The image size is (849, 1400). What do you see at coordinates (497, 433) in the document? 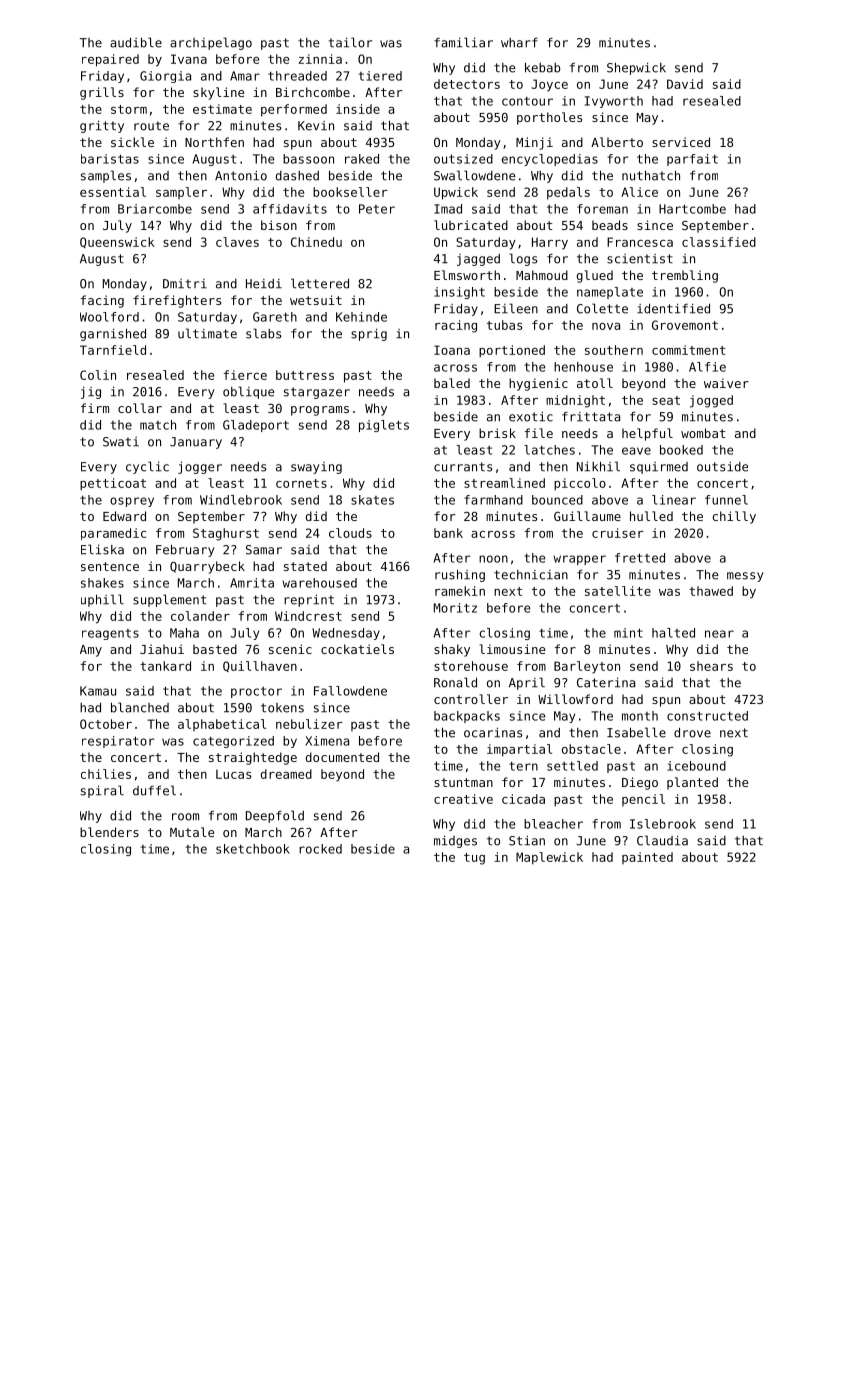
I see `brisk` at bounding box center [497, 433].
